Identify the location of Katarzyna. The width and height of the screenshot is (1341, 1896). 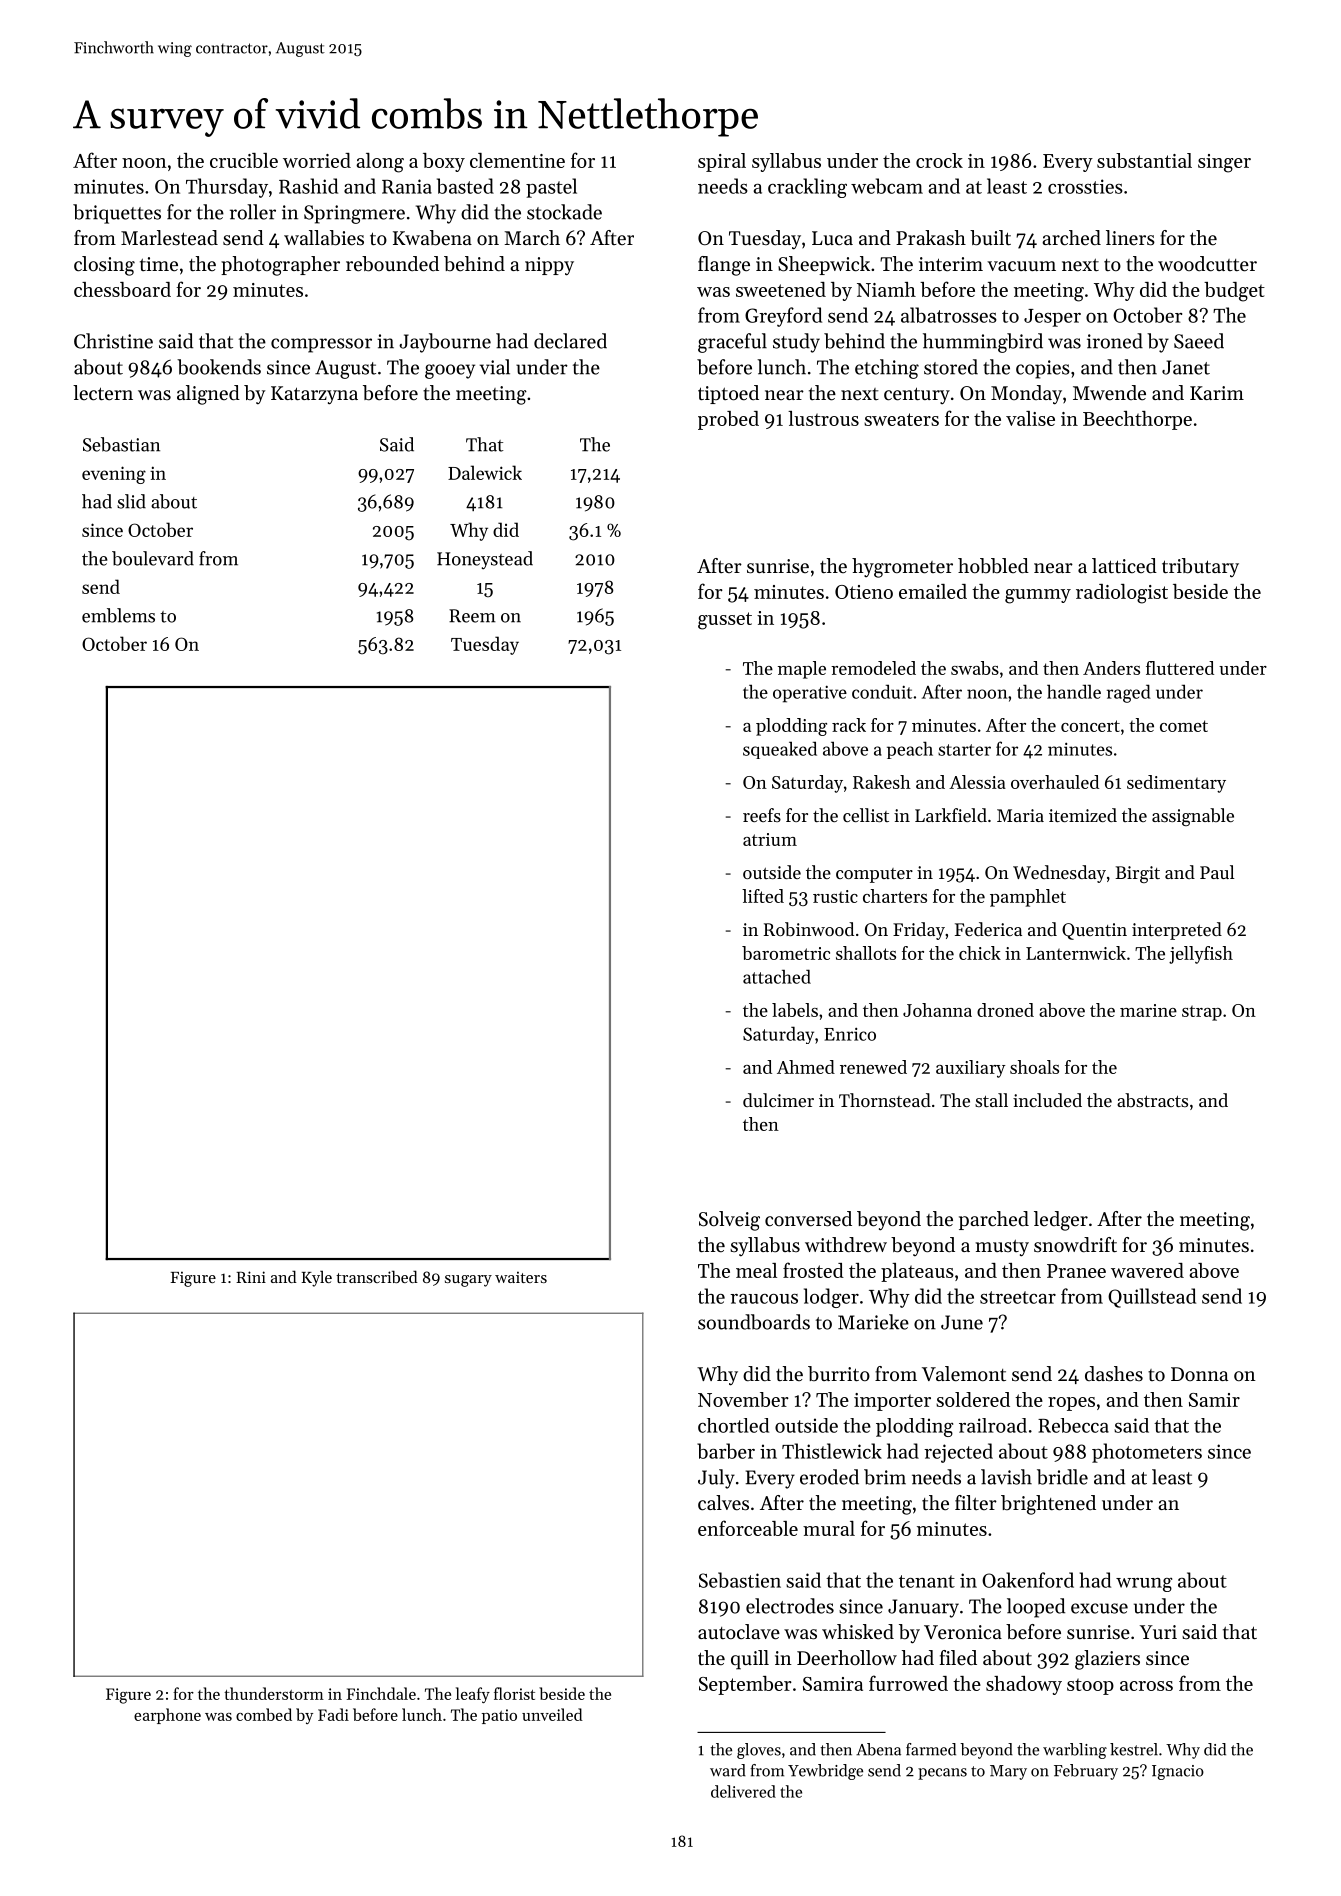
(314, 395).
